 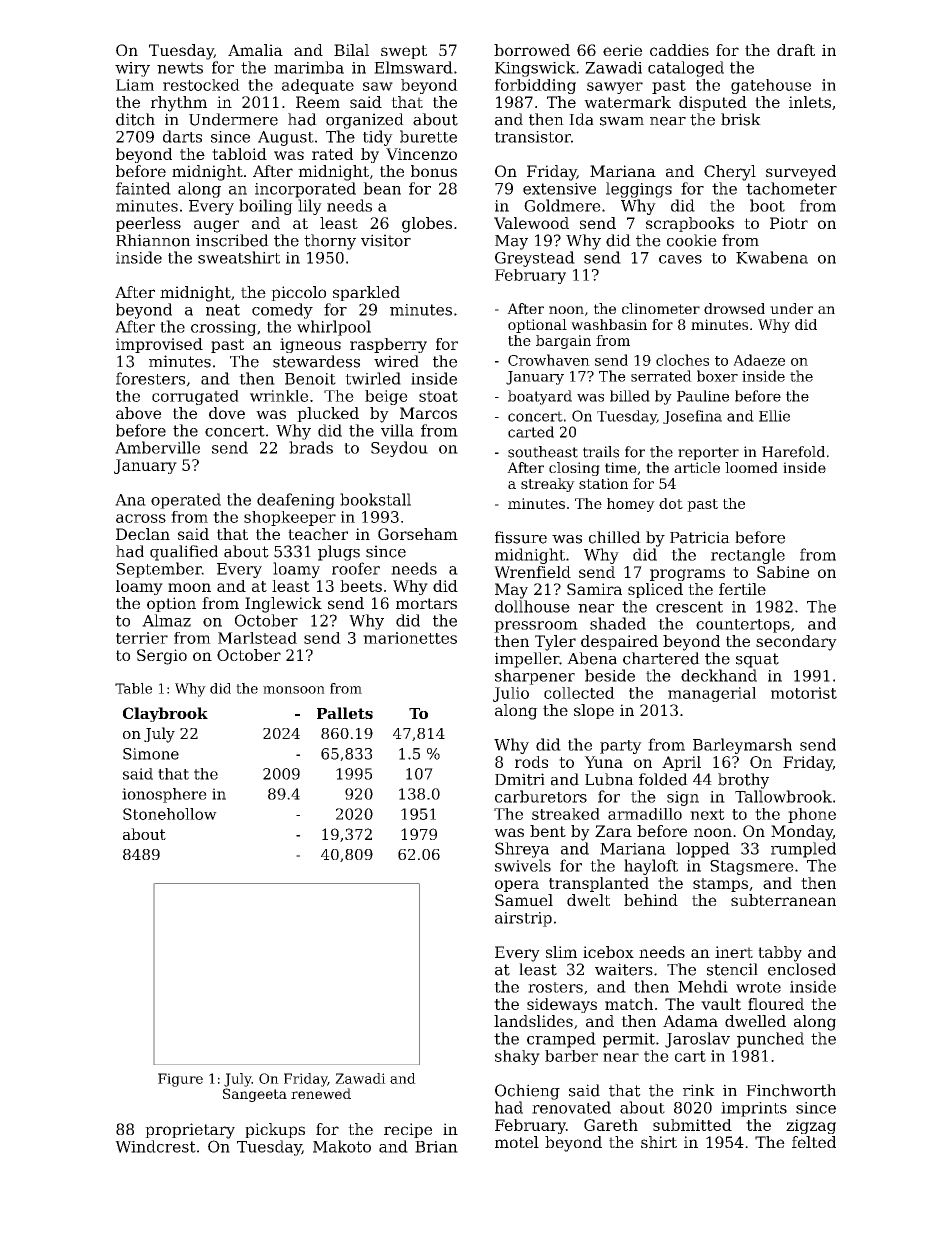 I want to click on fissure, so click(x=521, y=537).
